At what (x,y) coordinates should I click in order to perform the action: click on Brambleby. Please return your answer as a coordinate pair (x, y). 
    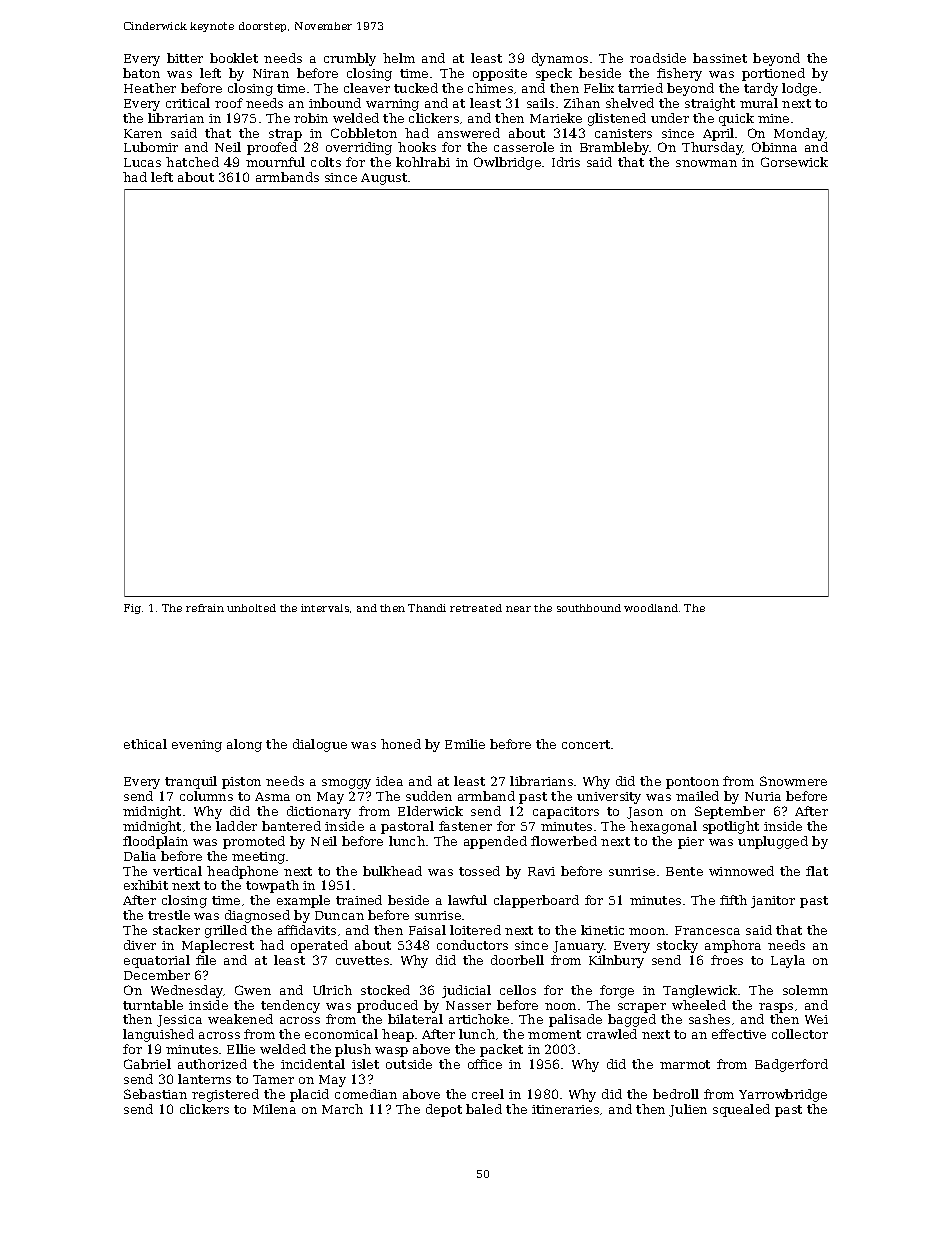
    Looking at the image, I should click on (614, 148).
